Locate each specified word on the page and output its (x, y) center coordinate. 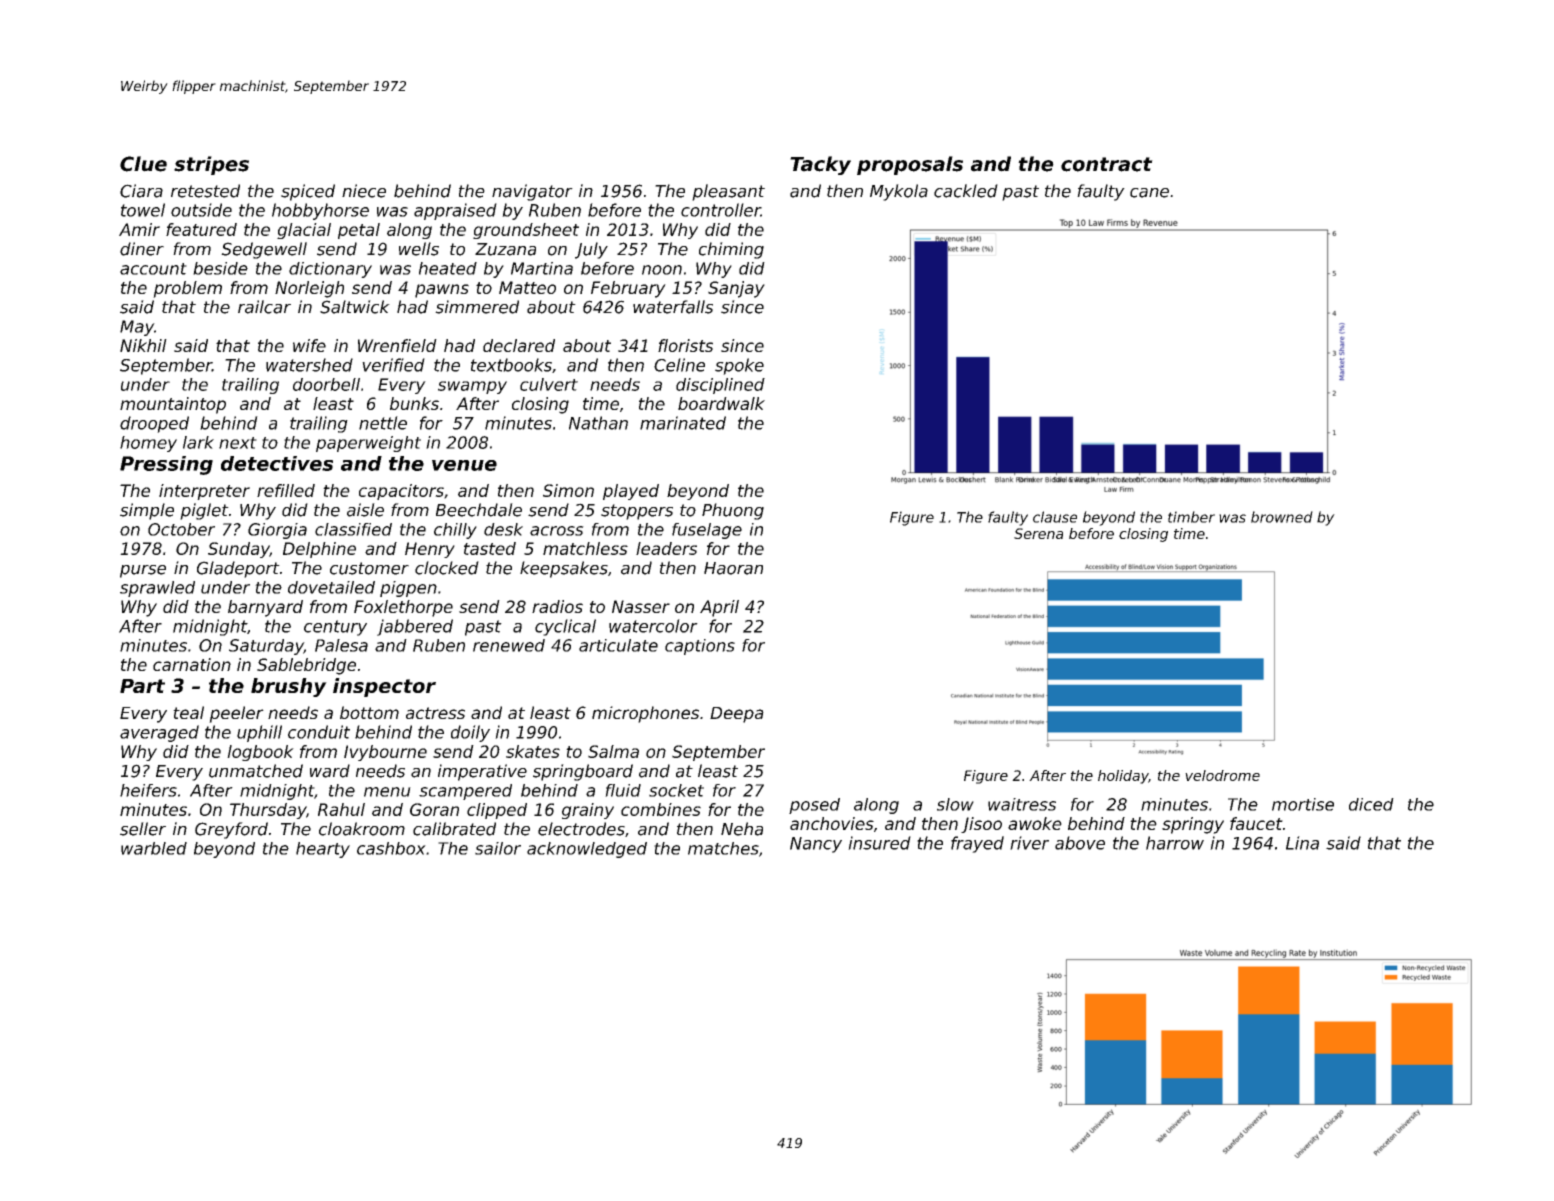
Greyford (231, 830)
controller (721, 210)
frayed (977, 844)
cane (1149, 193)
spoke (739, 366)
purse (143, 571)
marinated (683, 423)
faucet (1256, 823)
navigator (532, 192)
